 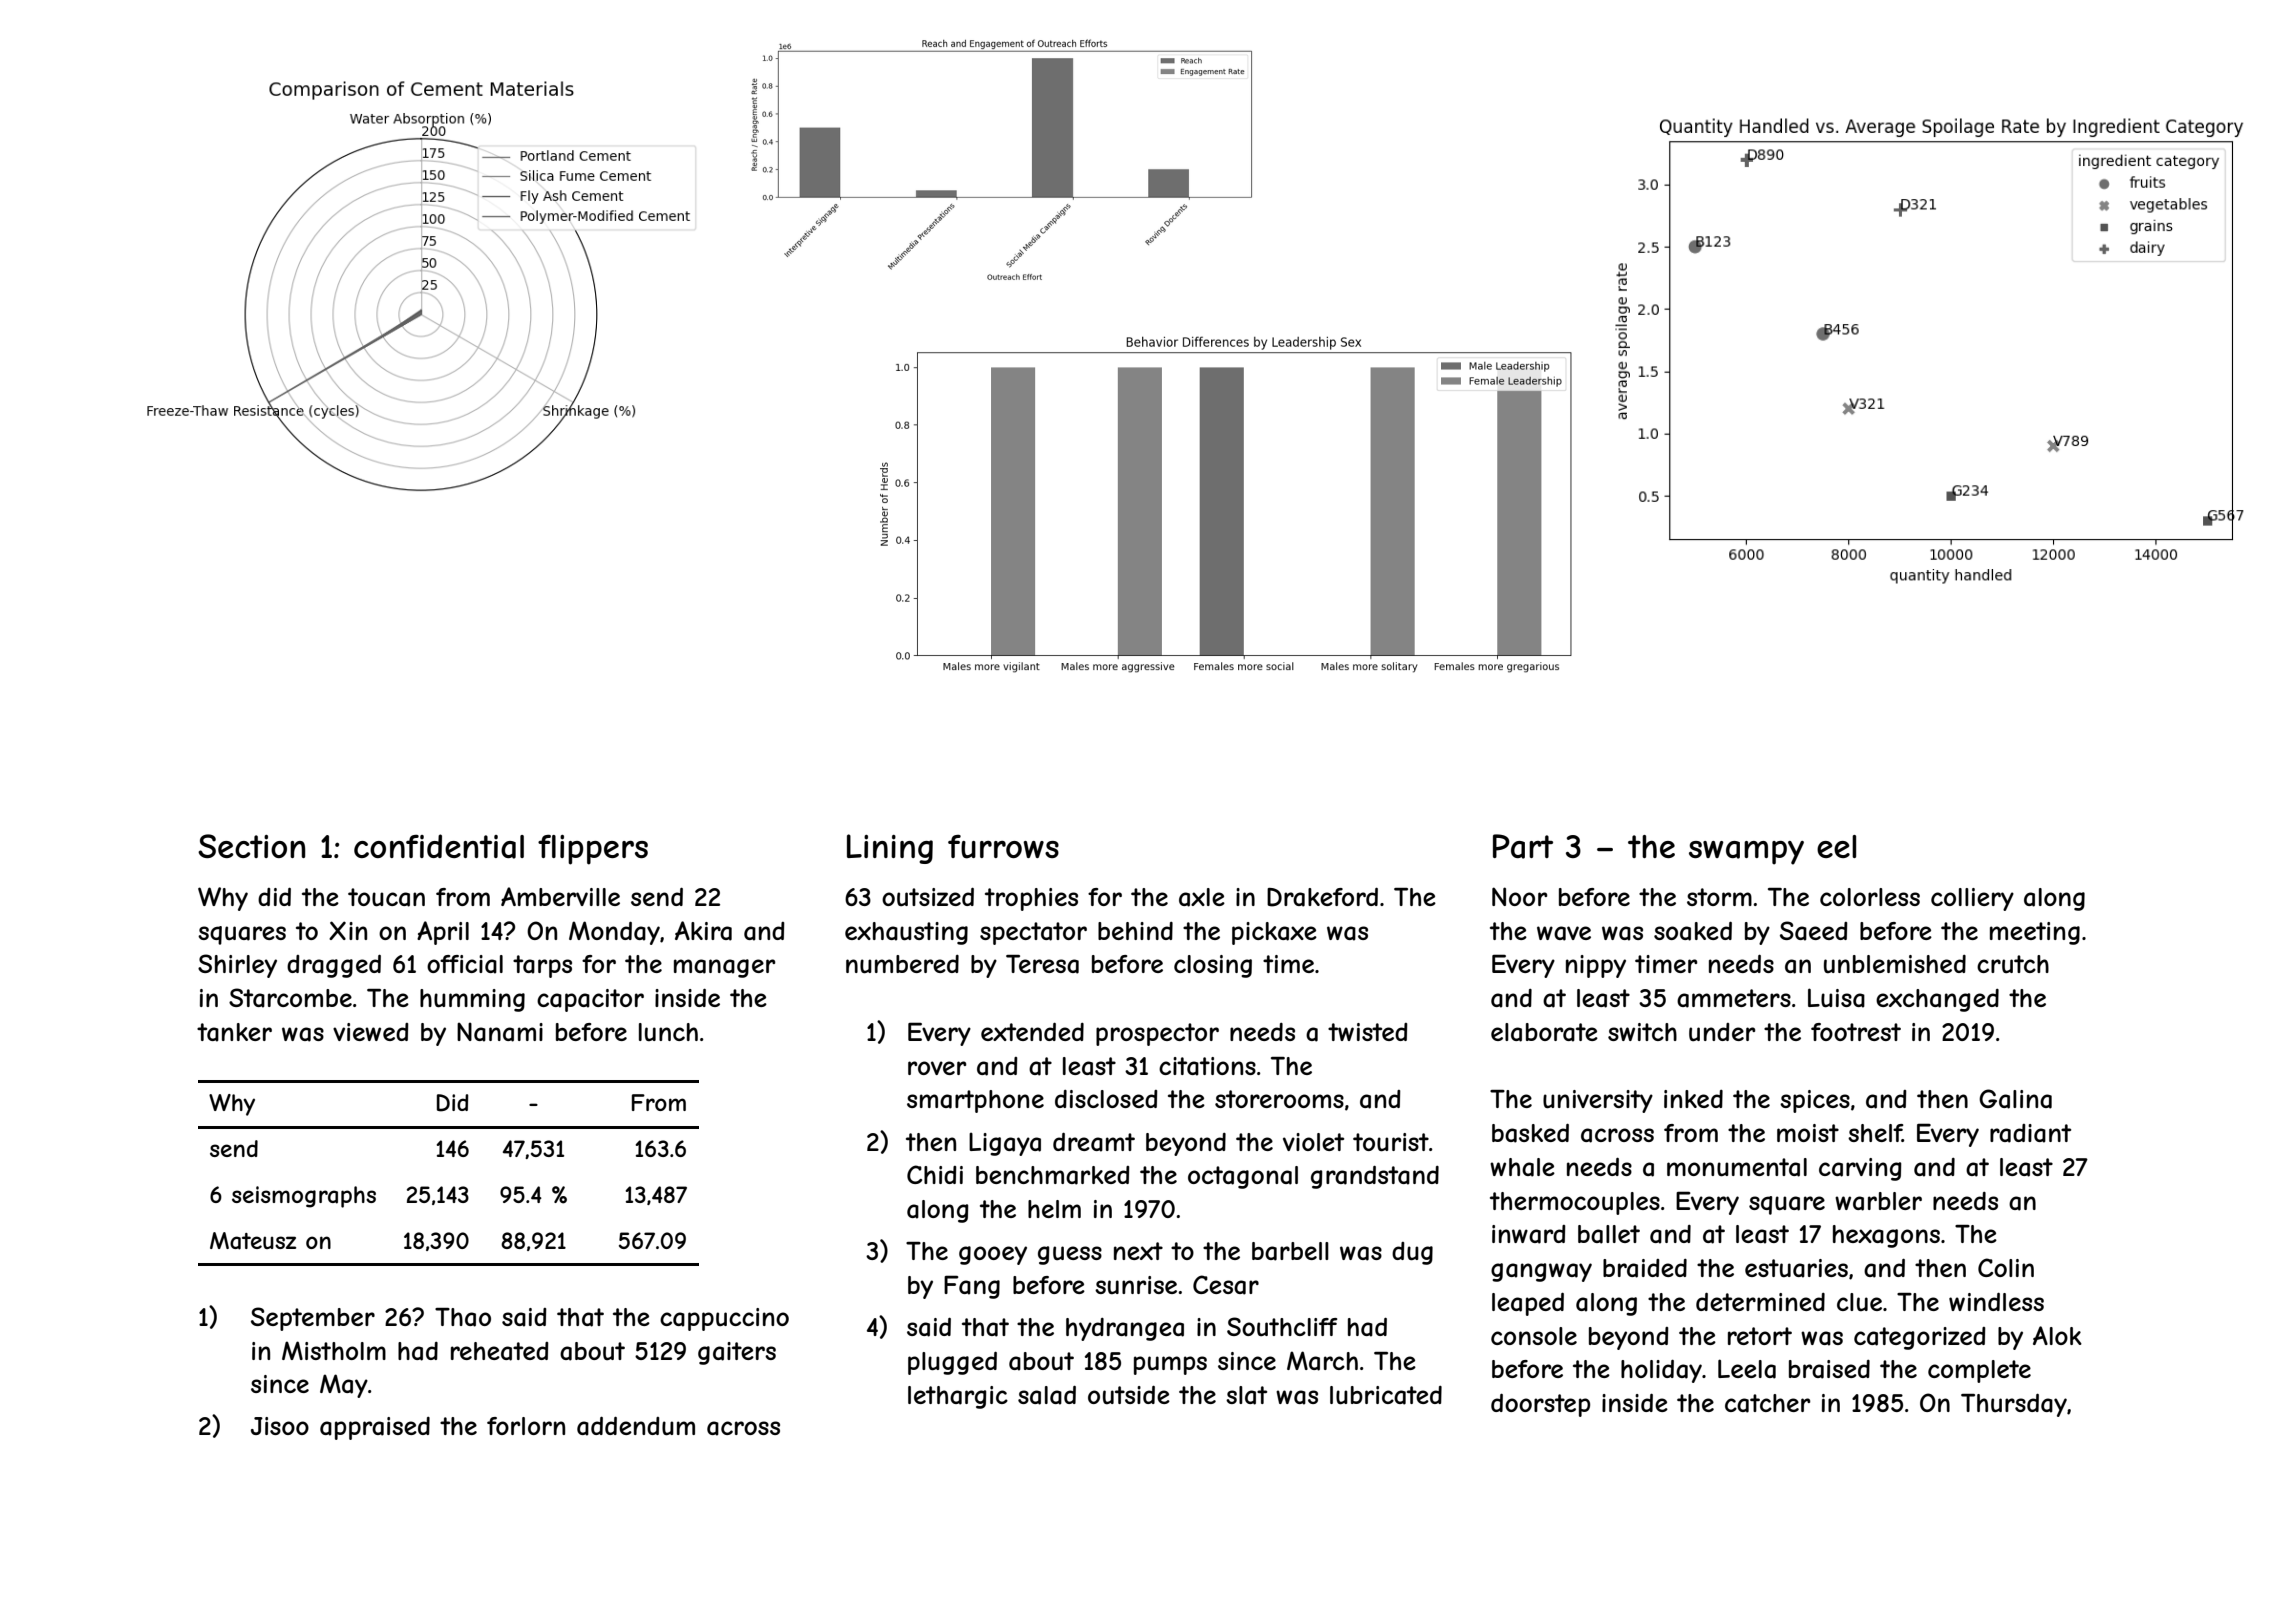 What do you see at coordinates (1693, 931) in the image?
I see `soaked` at bounding box center [1693, 931].
